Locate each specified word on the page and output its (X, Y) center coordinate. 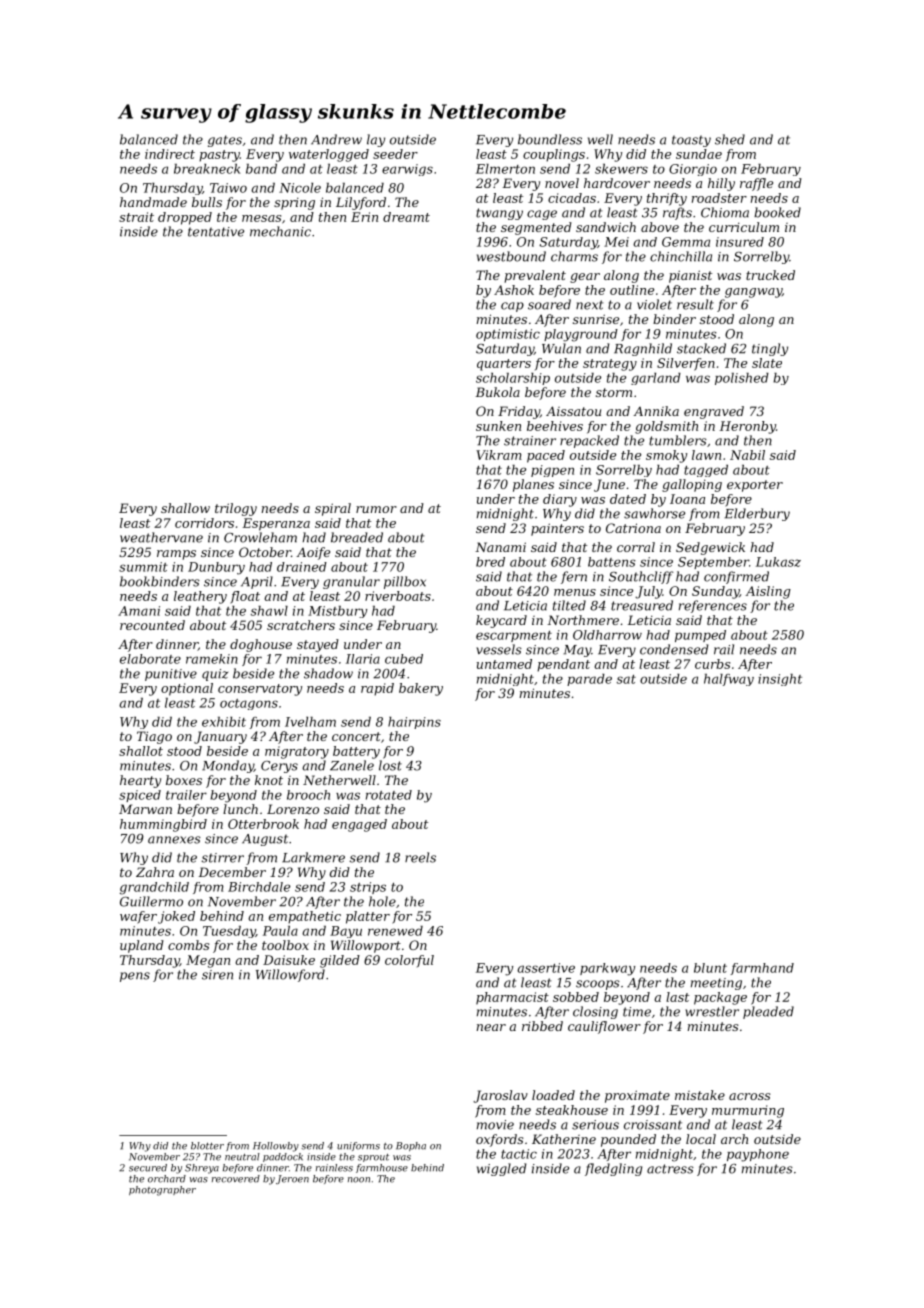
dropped (185, 218)
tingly (770, 349)
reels (420, 857)
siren (217, 975)
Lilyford (361, 203)
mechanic (280, 231)
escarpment (514, 636)
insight (780, 680)
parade (589, 680)
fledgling (613, 1169)
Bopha (411, 1146)
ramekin (212, 659)
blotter (207, 1146)
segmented (536, 228)
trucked (770, 275)
